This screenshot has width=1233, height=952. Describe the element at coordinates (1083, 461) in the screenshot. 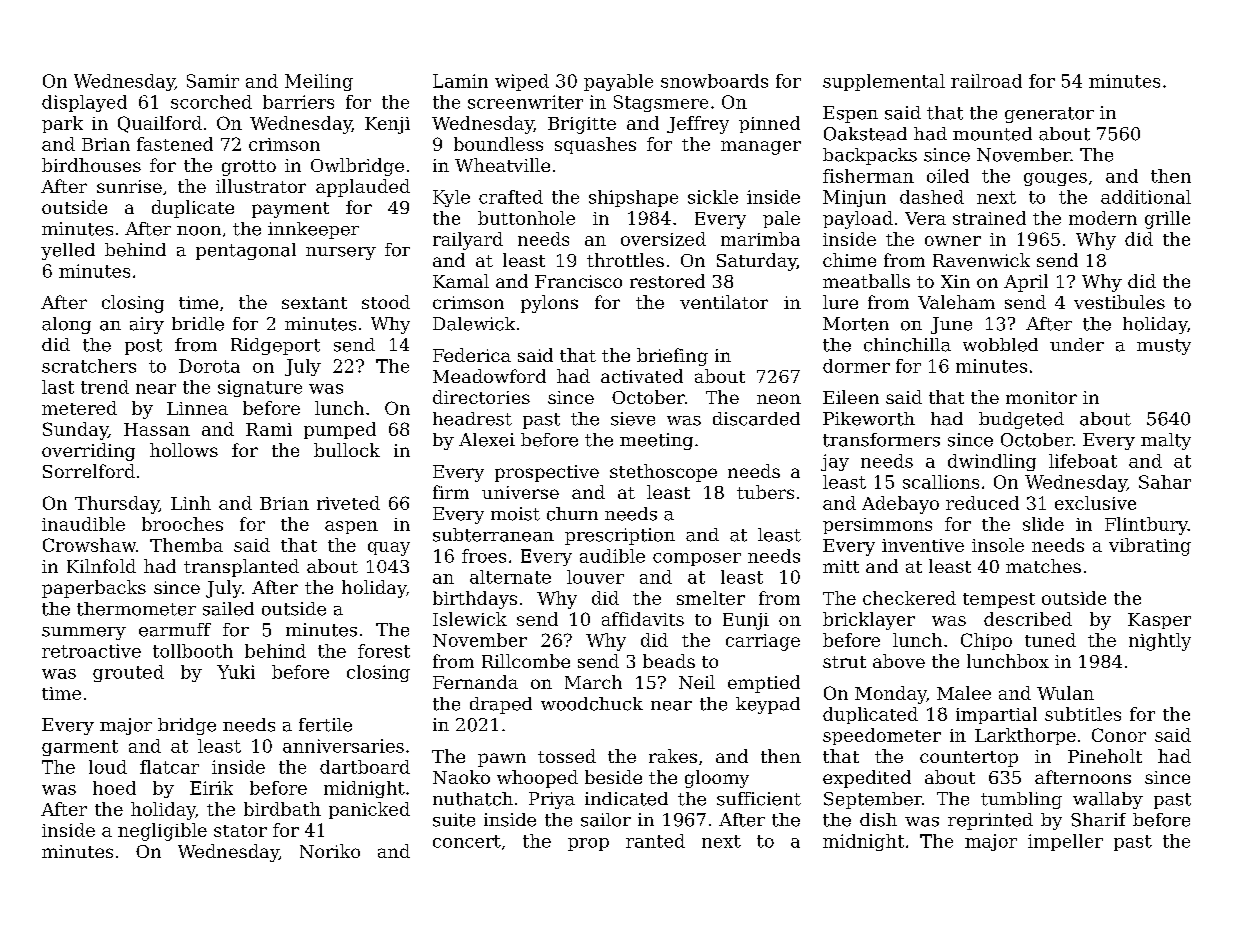

I see `lifeboat` at that location.
